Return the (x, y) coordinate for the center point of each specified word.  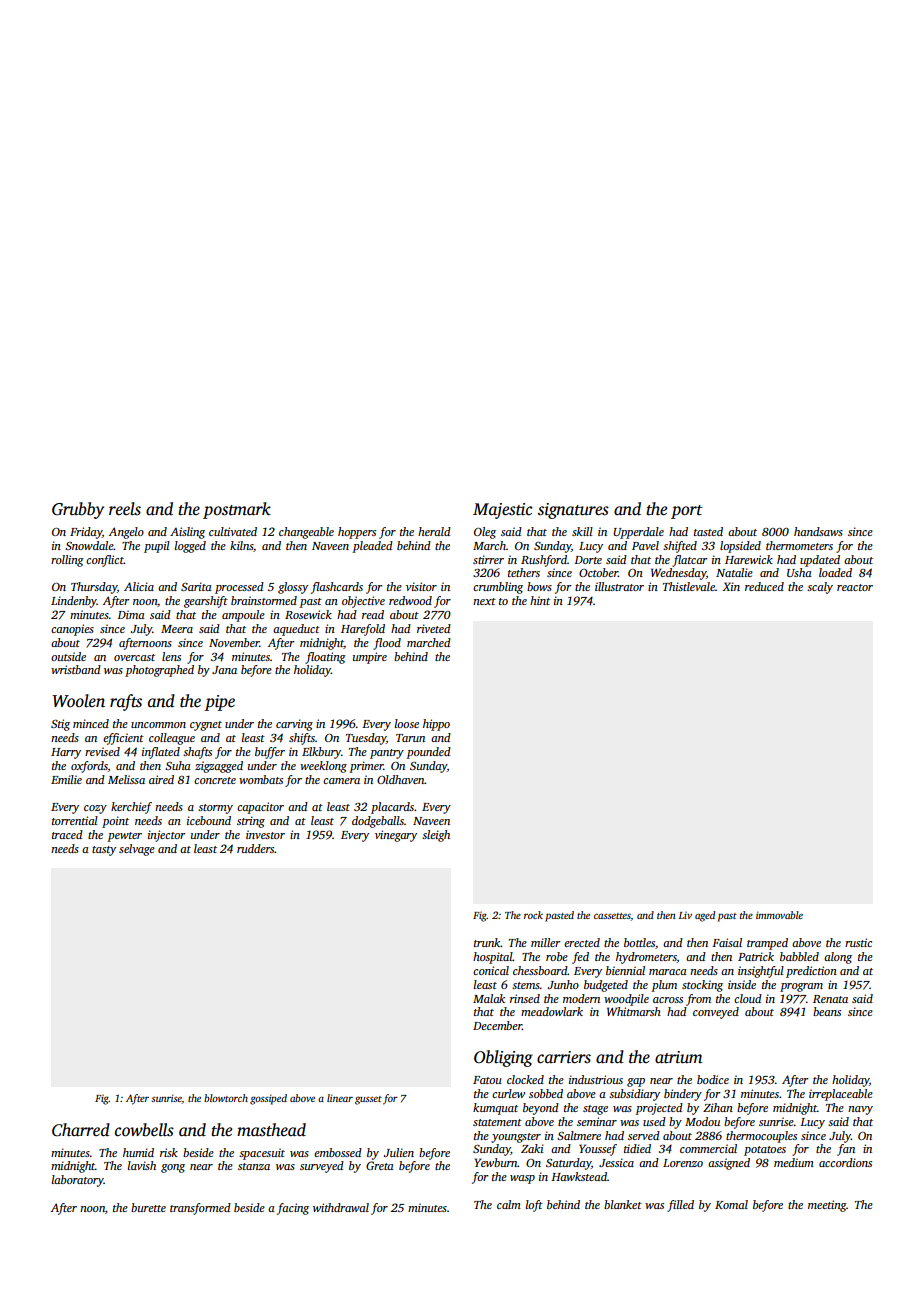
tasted (708, 531)
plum (664, 986)
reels (125, 509)
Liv (685, 915)
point (115, 822)
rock (533, 915)
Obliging (503, 1058)
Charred (81, 1130)
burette (148, 1207)
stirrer (488, 559)
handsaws (818, 531)
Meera (177, 629)
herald (434, 531)
